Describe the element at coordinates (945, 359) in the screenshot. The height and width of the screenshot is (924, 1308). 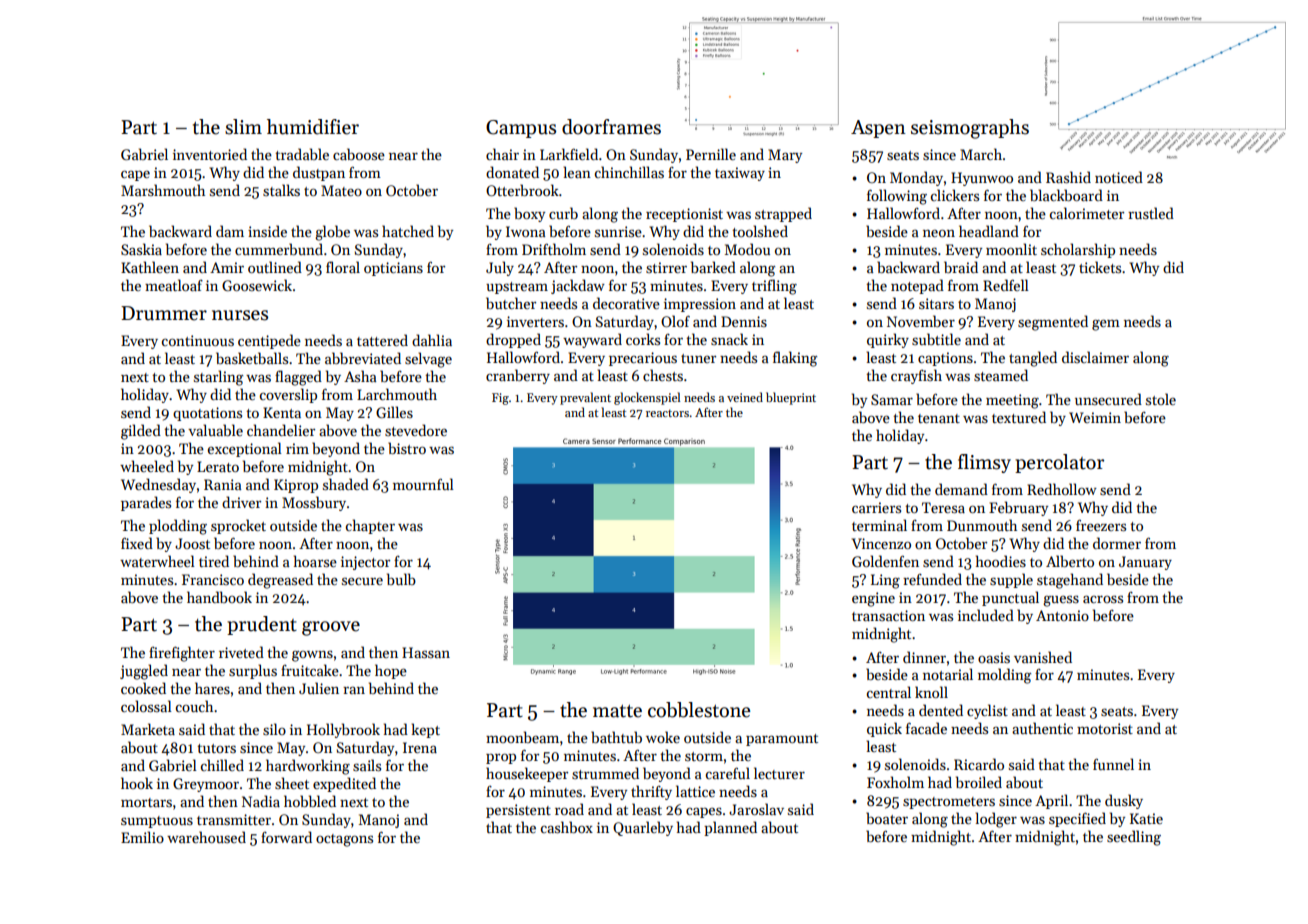
I see `captions` at that location.
